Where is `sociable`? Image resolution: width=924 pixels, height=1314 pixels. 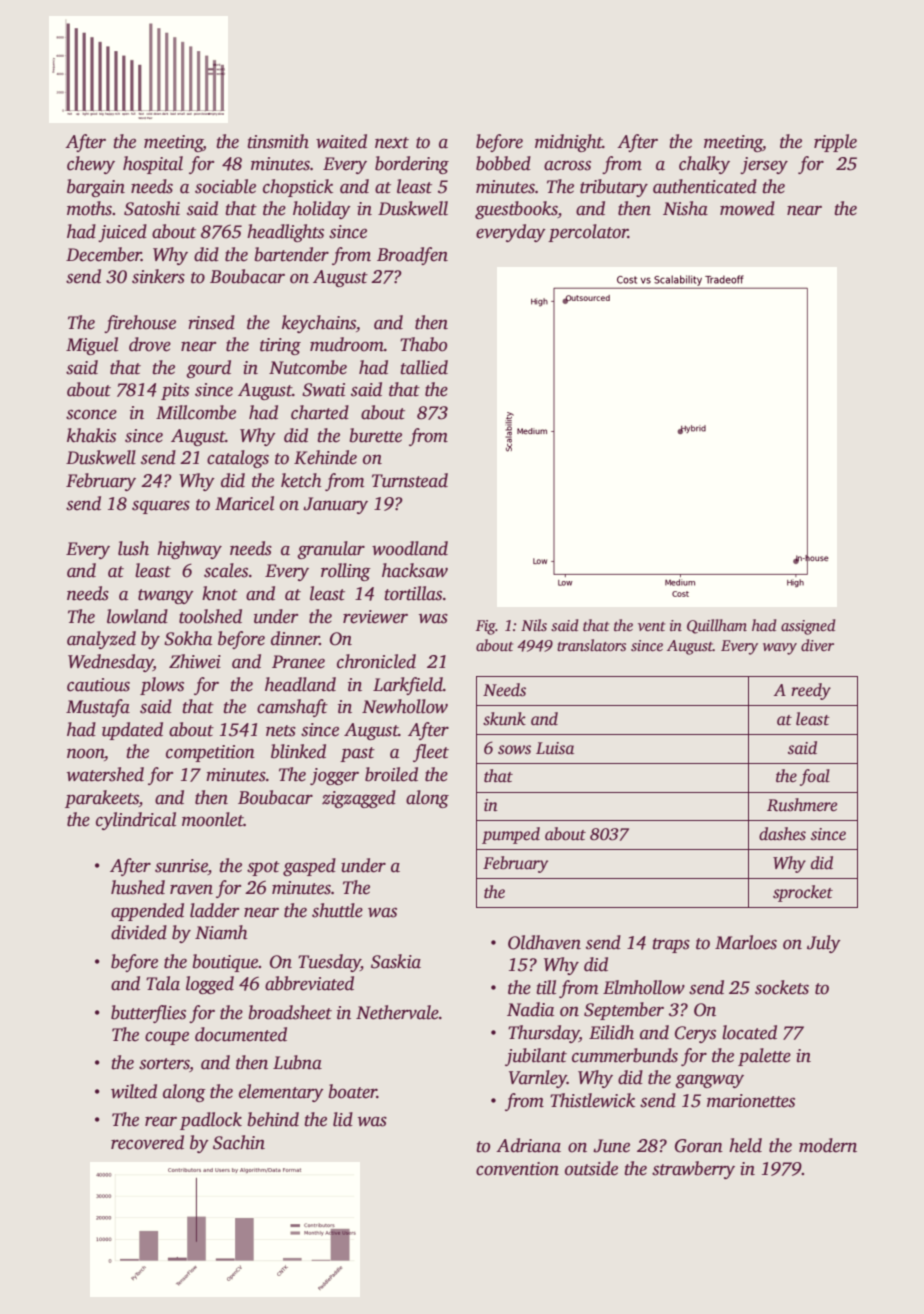
sociable is located at coordinates (225, 186).
